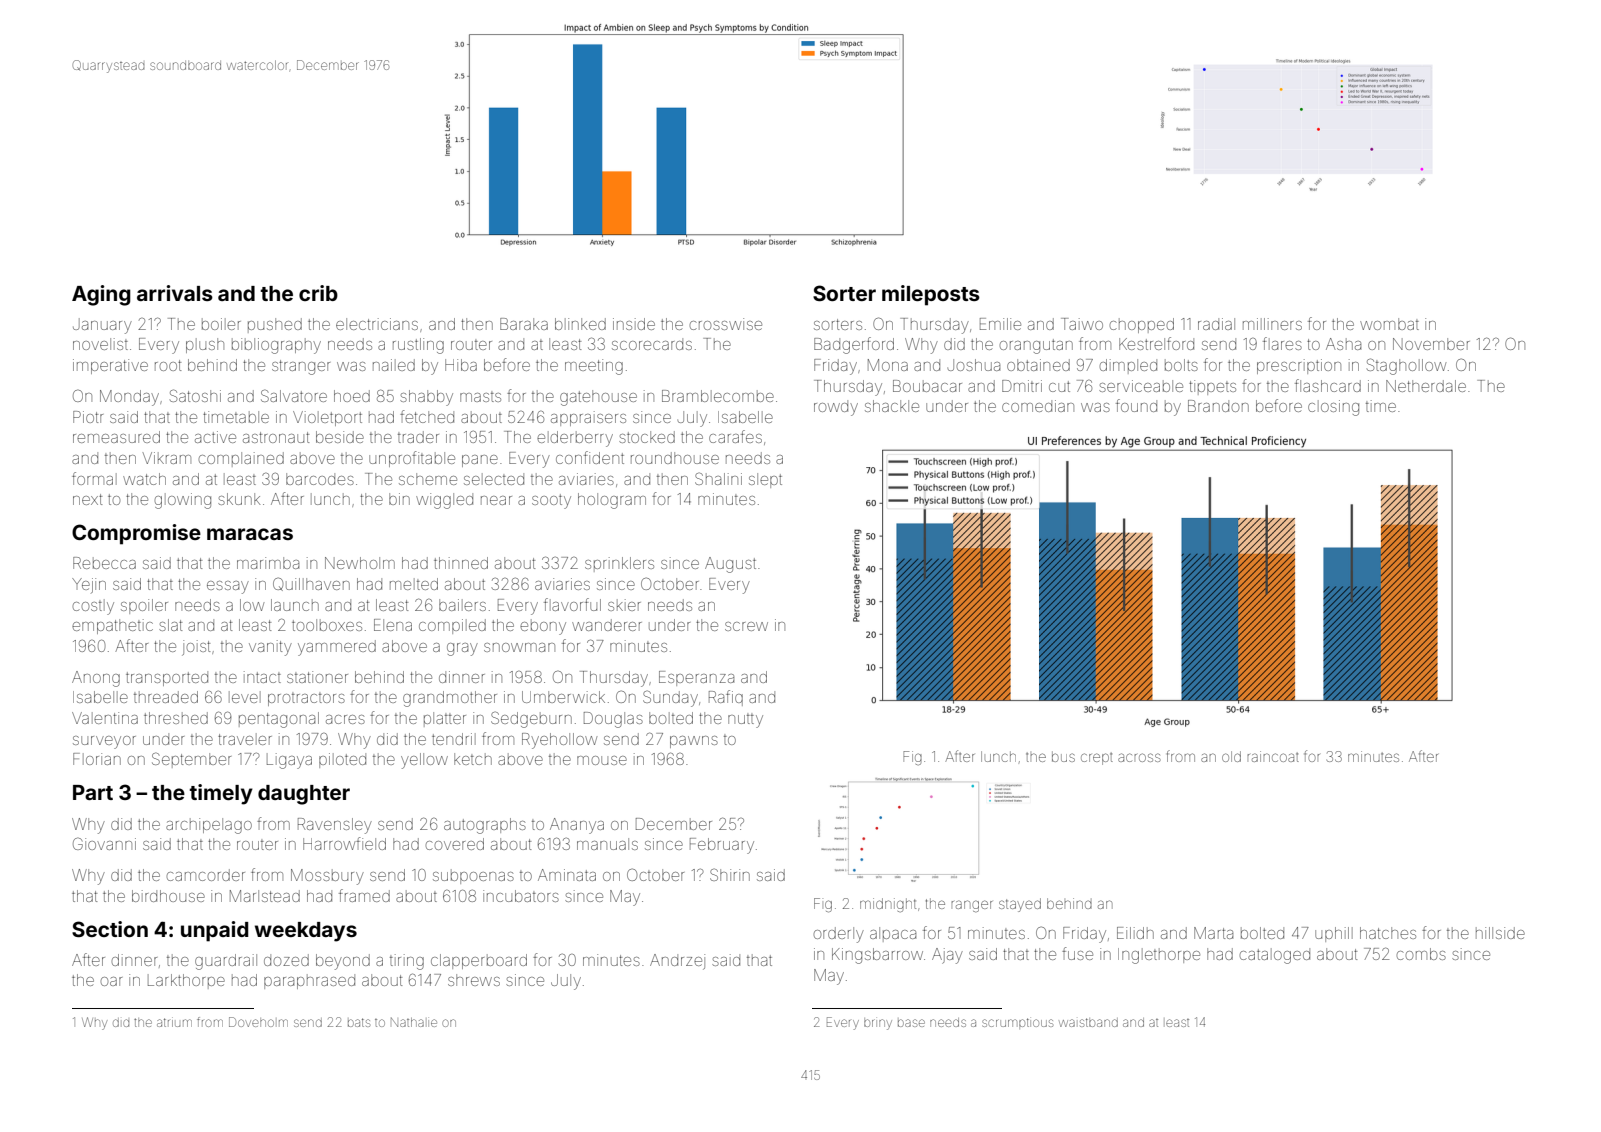  I want to click on blinked, so click(580, 324).
